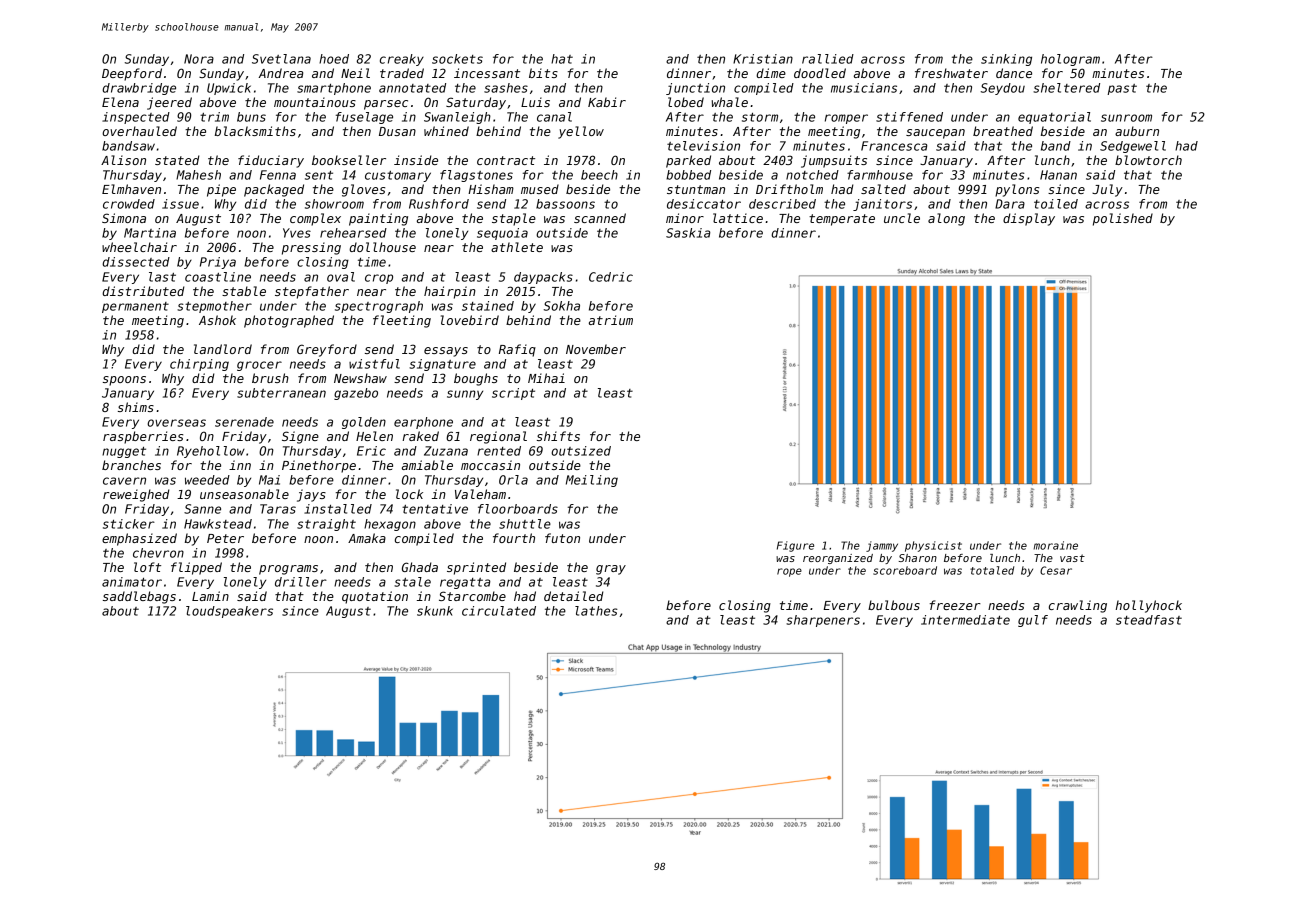  What do you see at coordinates (946, 219) in the screenshot?
I see `along` at bounding box center [946, 219].
